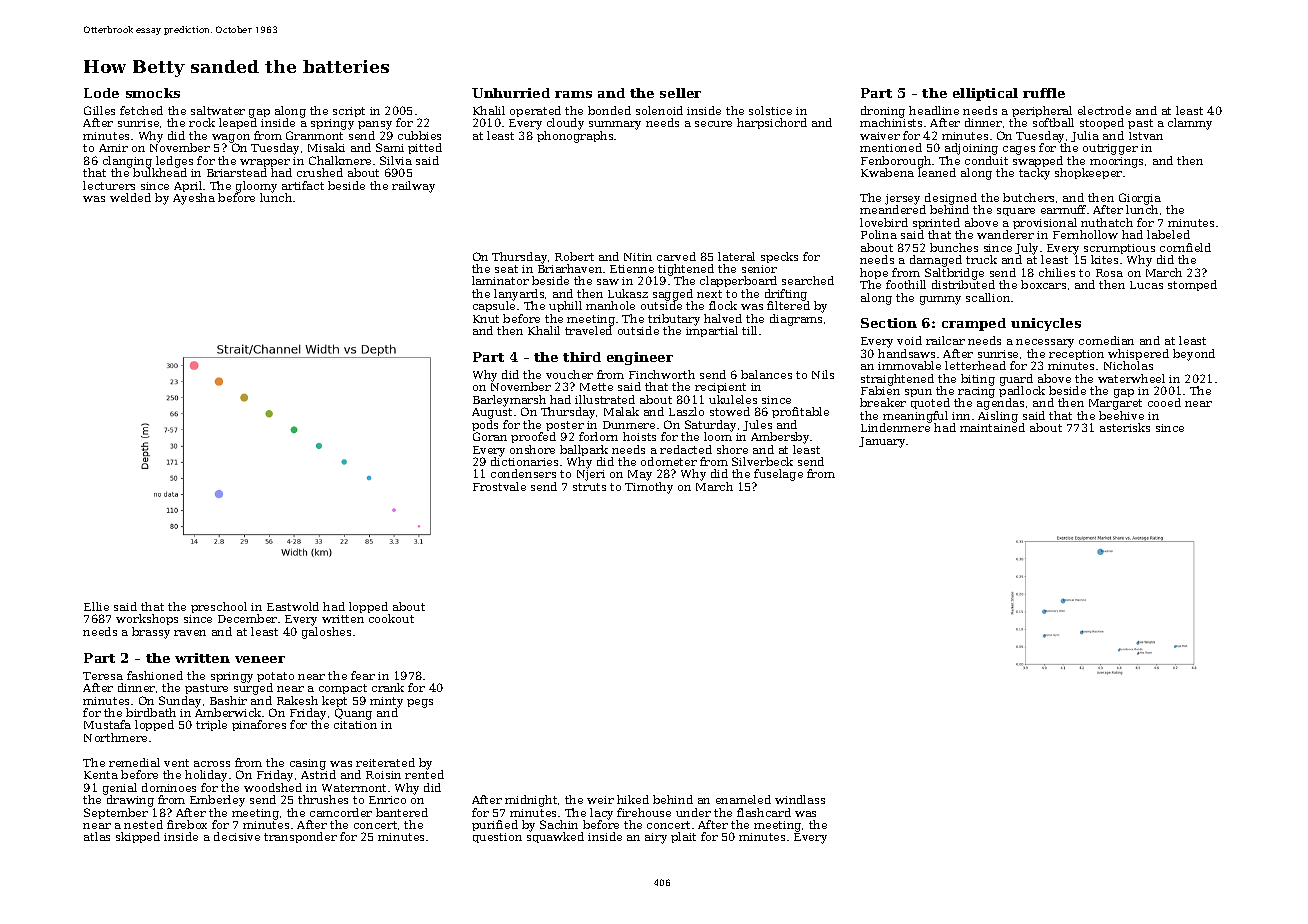 Image resolution: width=1308 pixels, height=924 pixels. Describe the element at coordinates (219, 607) in the page. I see `preschool` at that location.
